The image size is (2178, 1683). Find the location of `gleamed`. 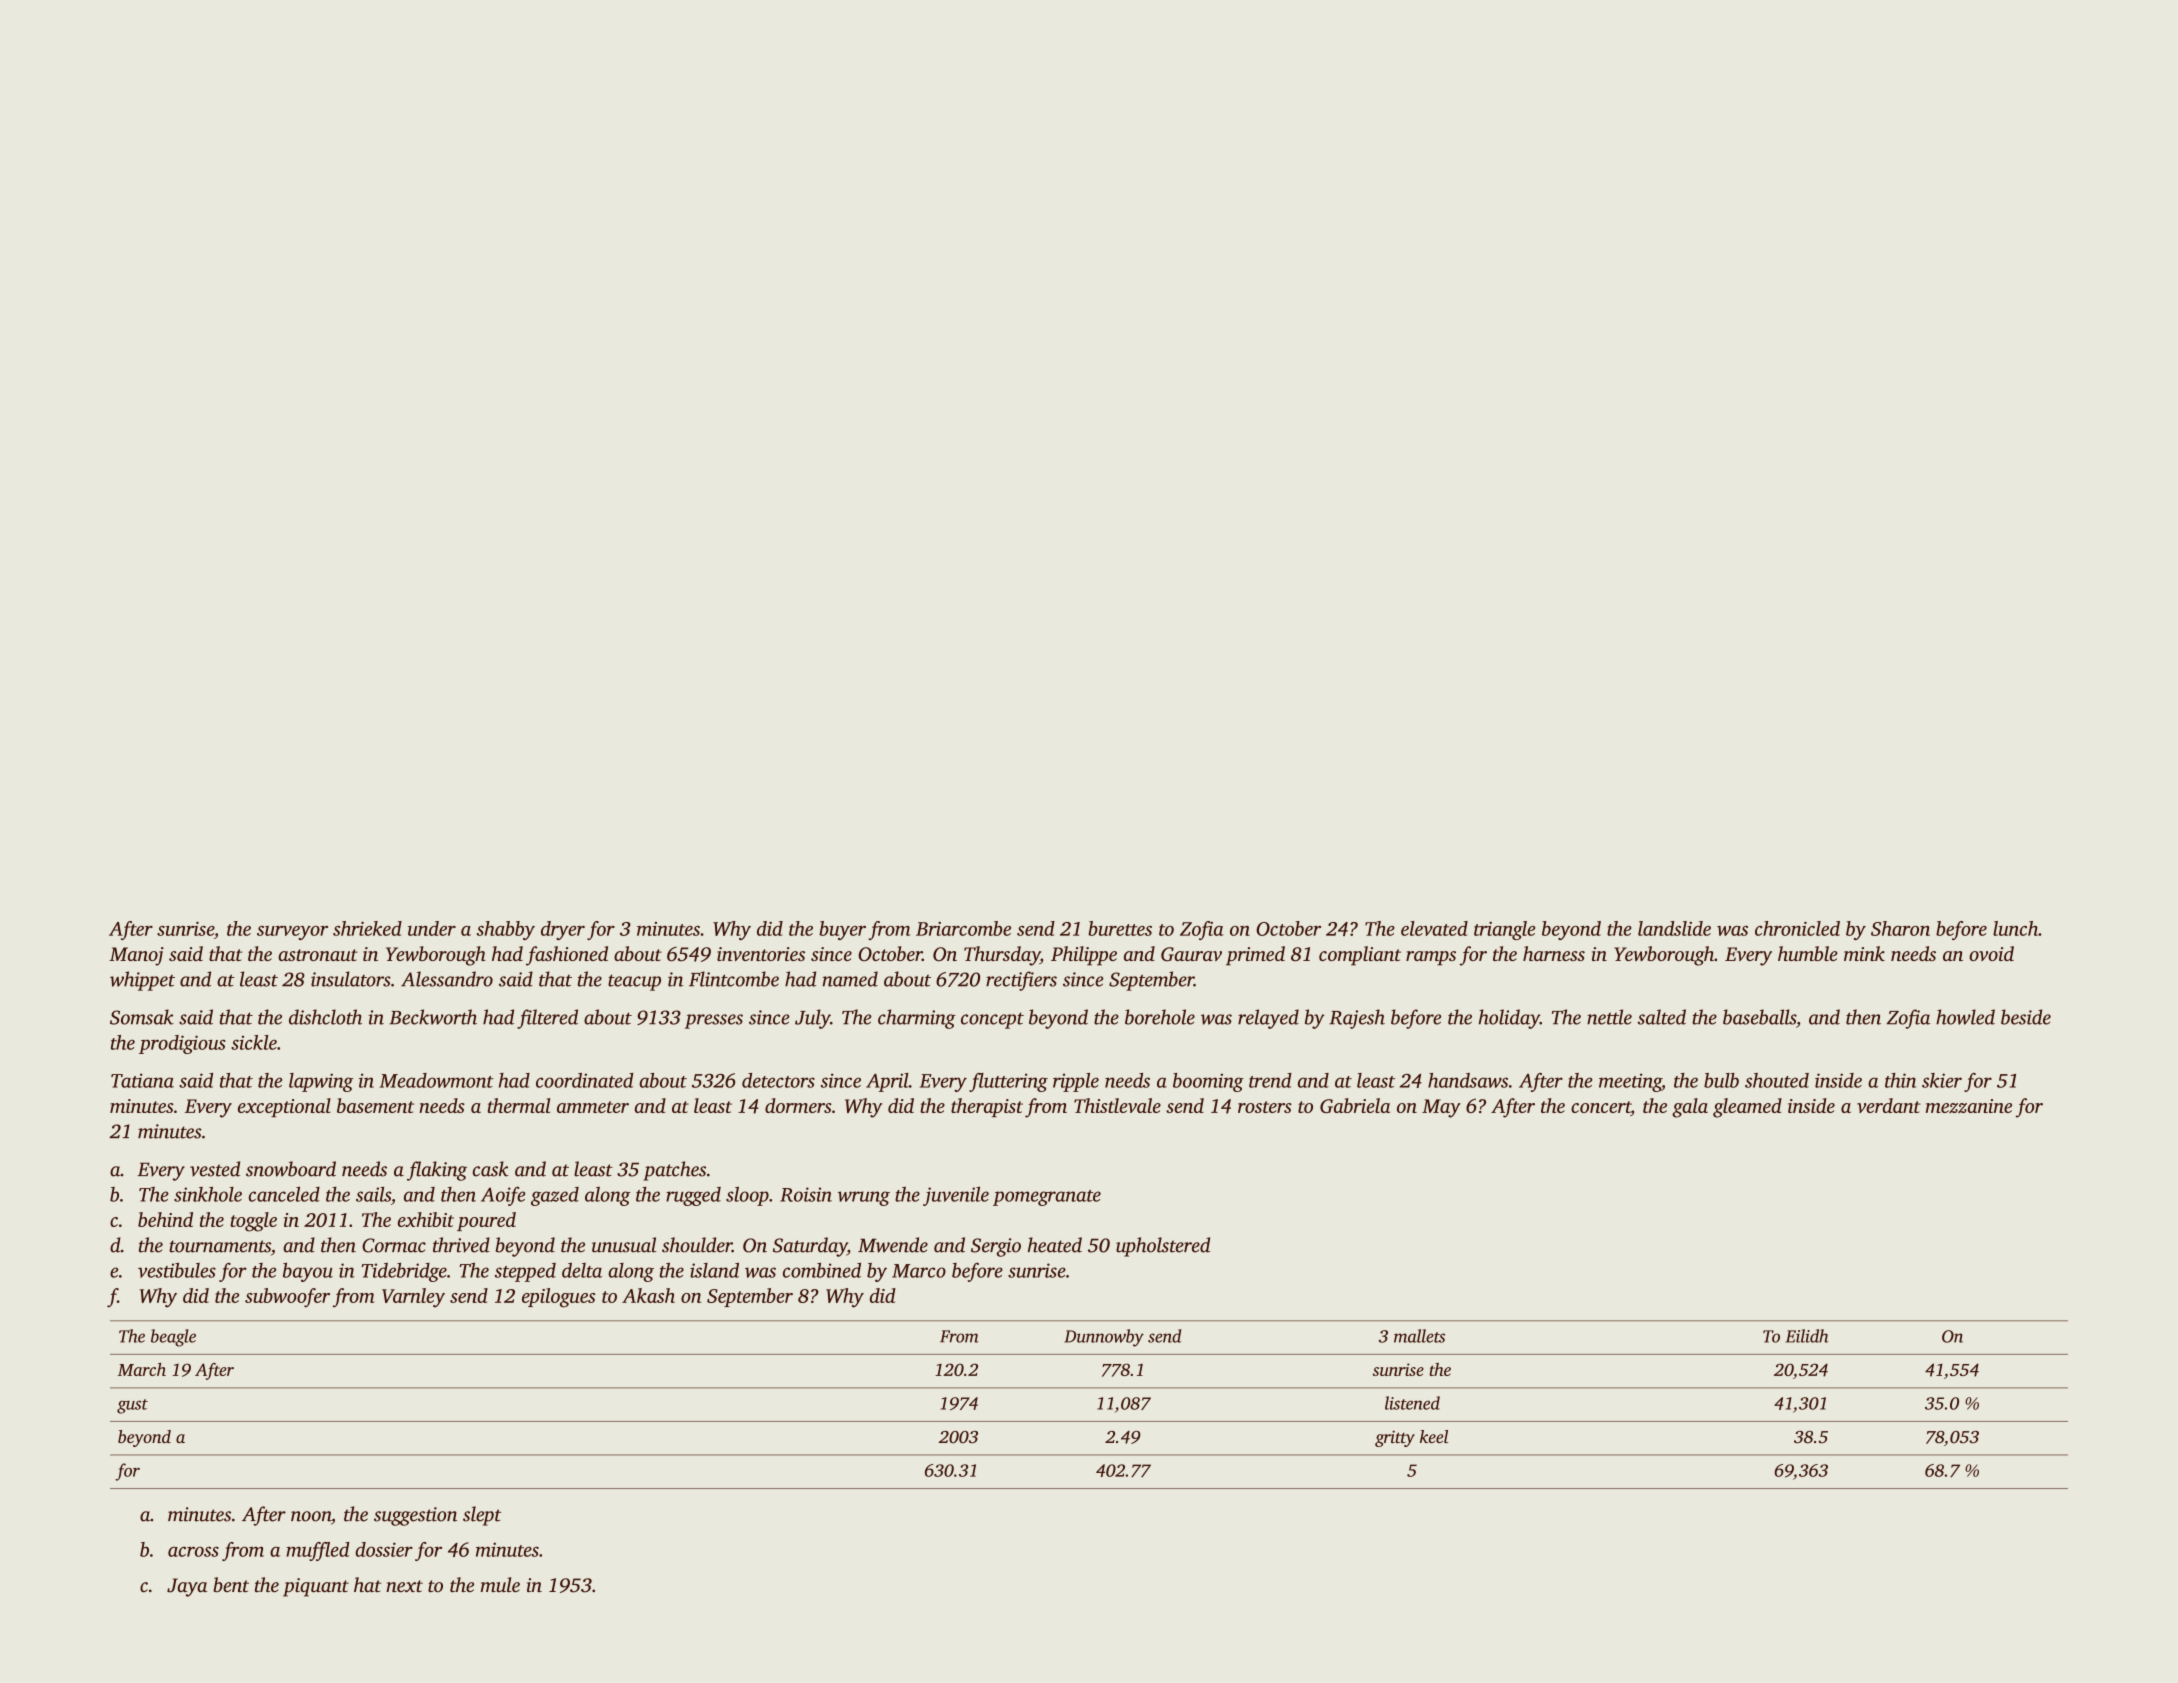

gleamed is located at coordinates (1747, 1108).
